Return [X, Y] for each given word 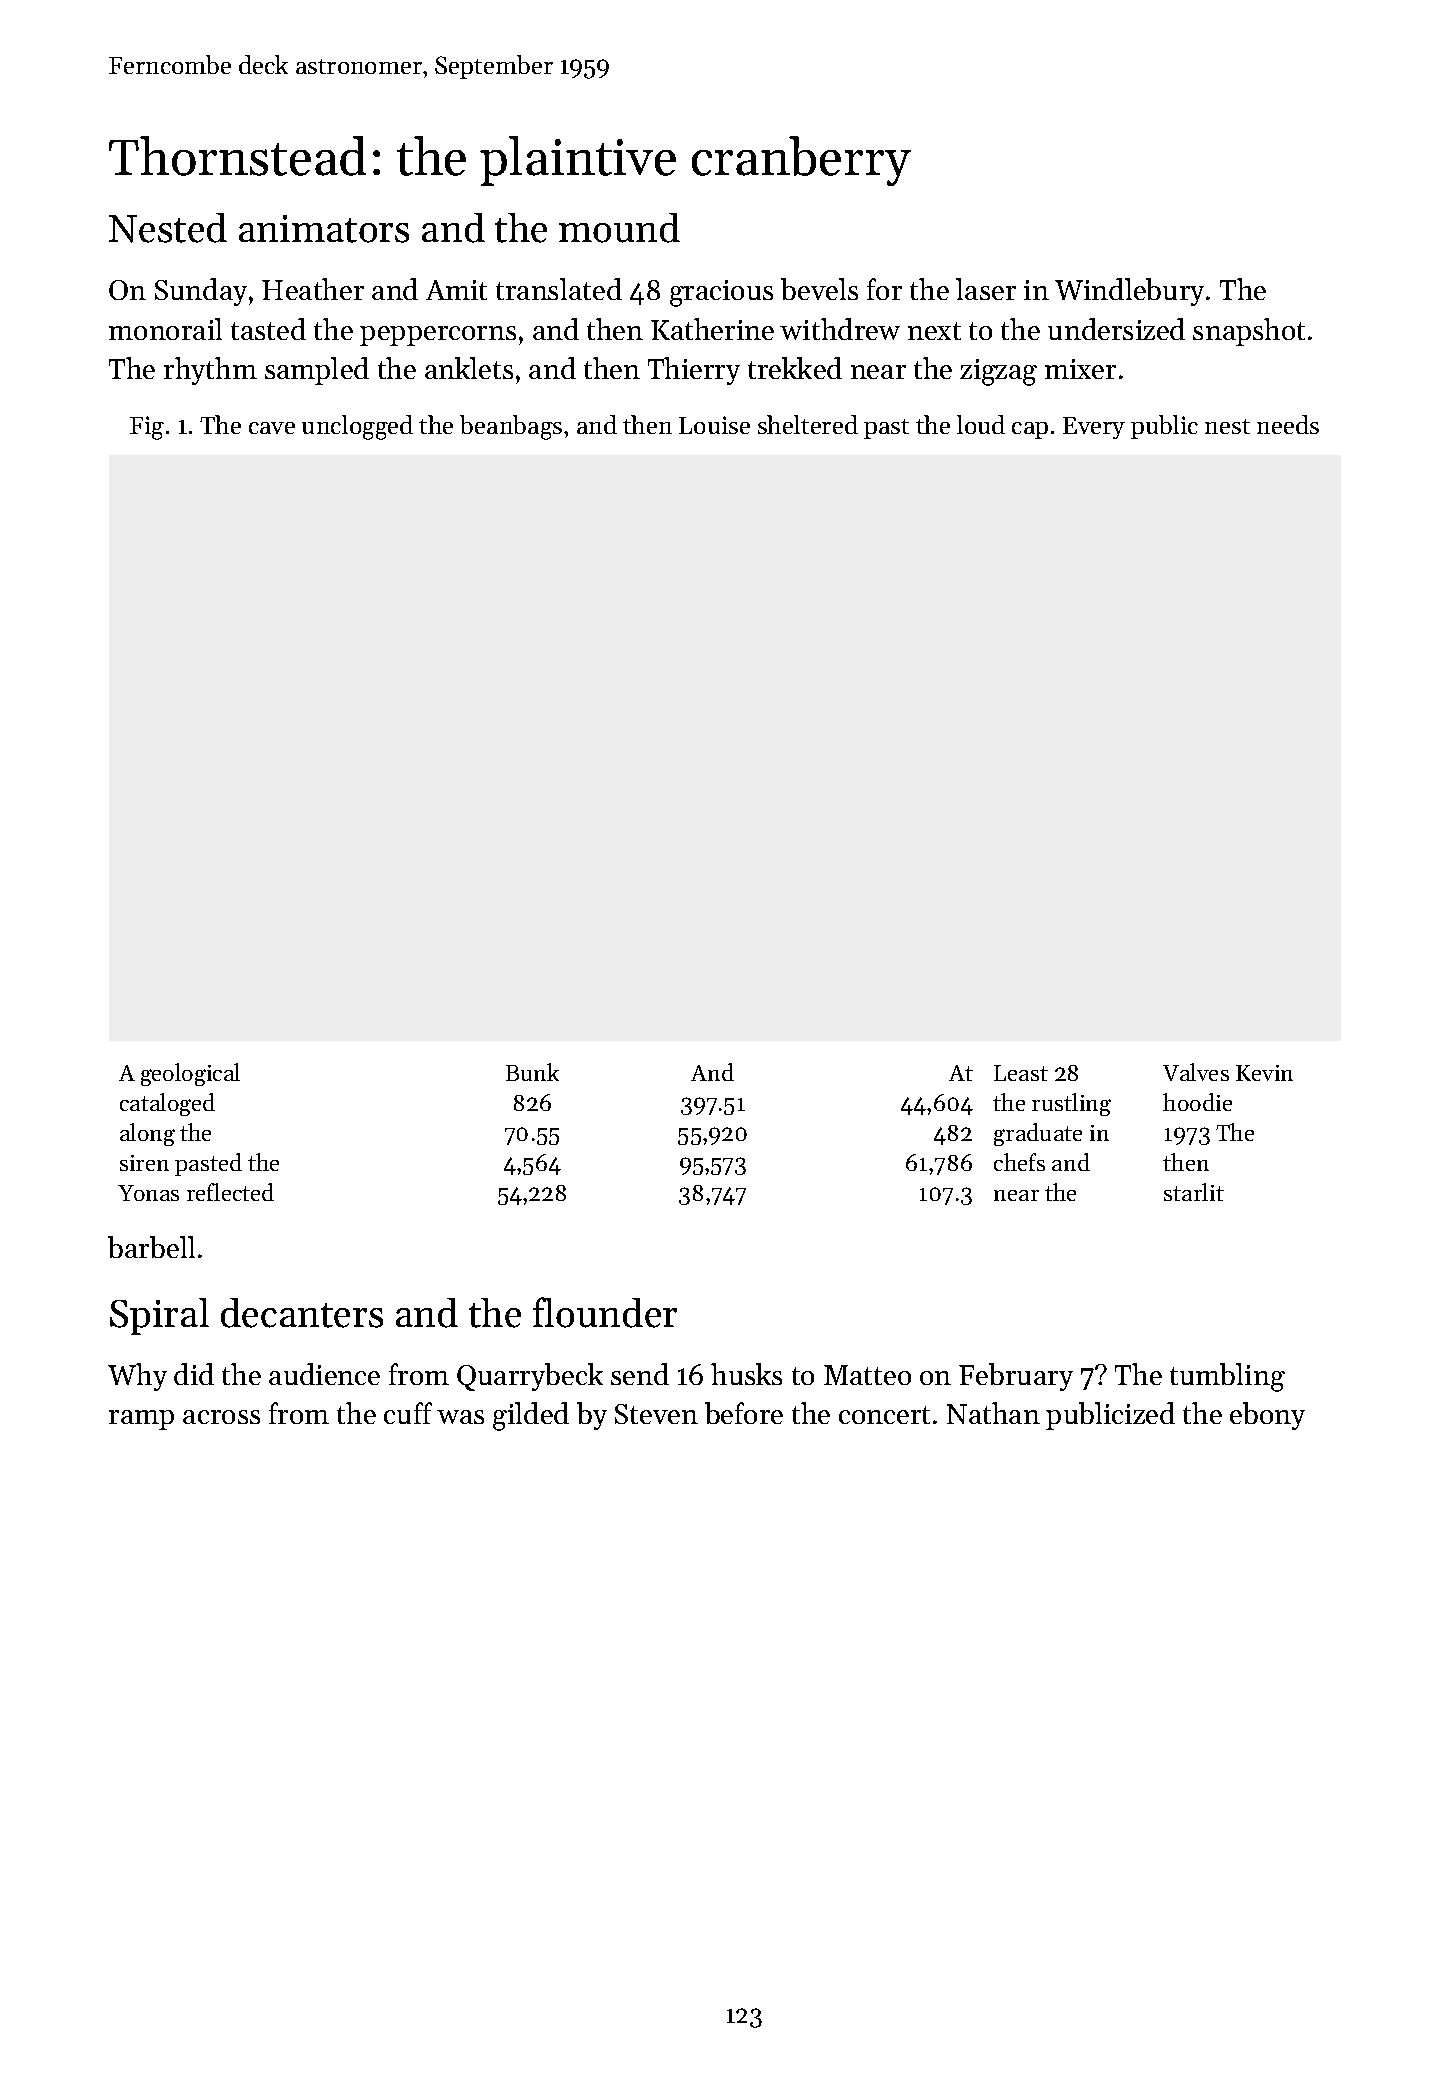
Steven [656, 1414]
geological [190, 1074]
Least [1021, 1073]
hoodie [1197, 1102]
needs [1288, 424]
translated [559, 289]
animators [324, 229]
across [221, 1417]
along [147, 1134]
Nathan [993, 1413]
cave [272, 428]
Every [1094, 428]
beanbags [511, 427]
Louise [714, 425]
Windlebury [1129, 292]
